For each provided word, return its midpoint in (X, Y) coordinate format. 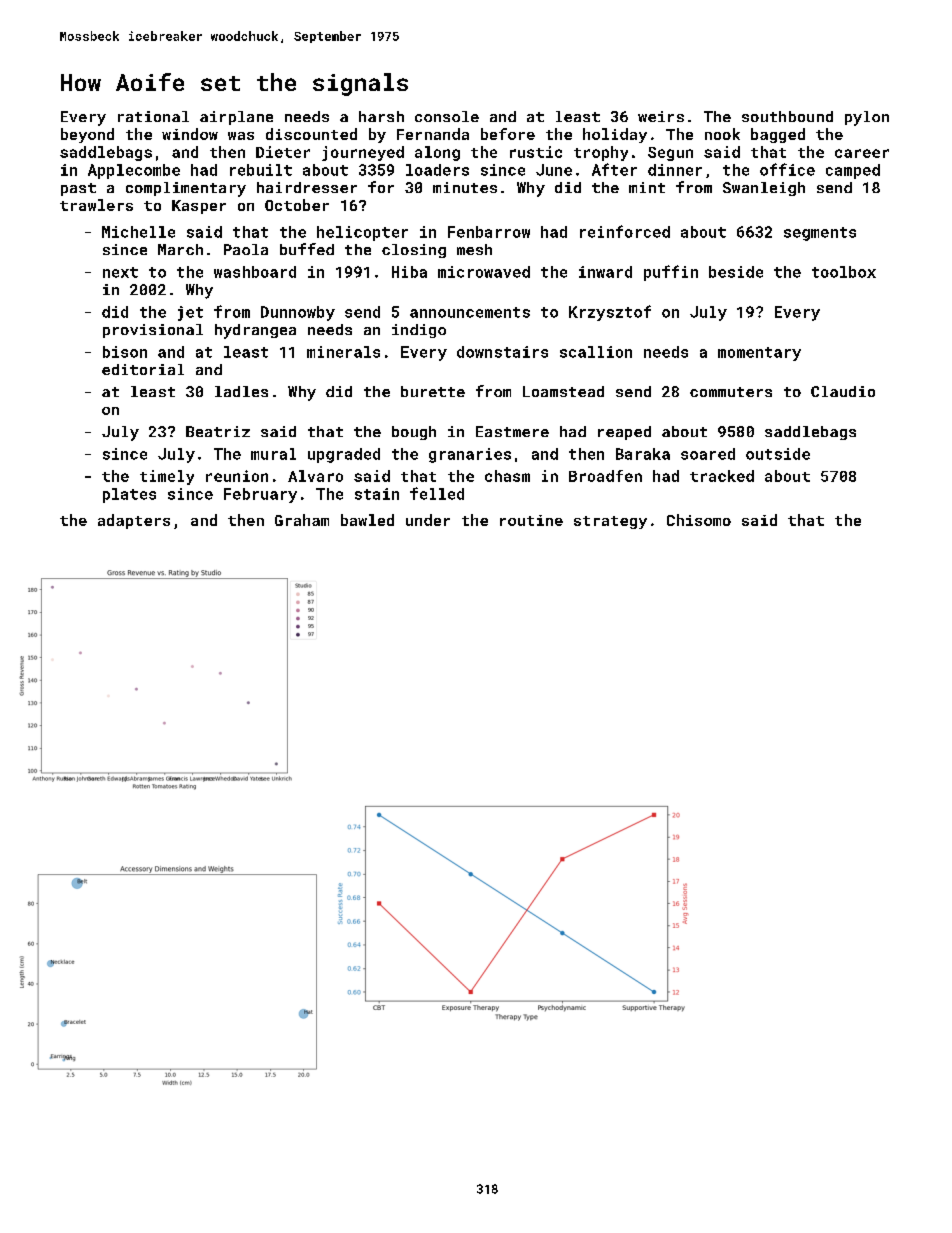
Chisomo (699, 520)
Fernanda (433, 134)
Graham (302, 520)
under (428, 520)
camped (853, 171)
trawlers (96, 205)
